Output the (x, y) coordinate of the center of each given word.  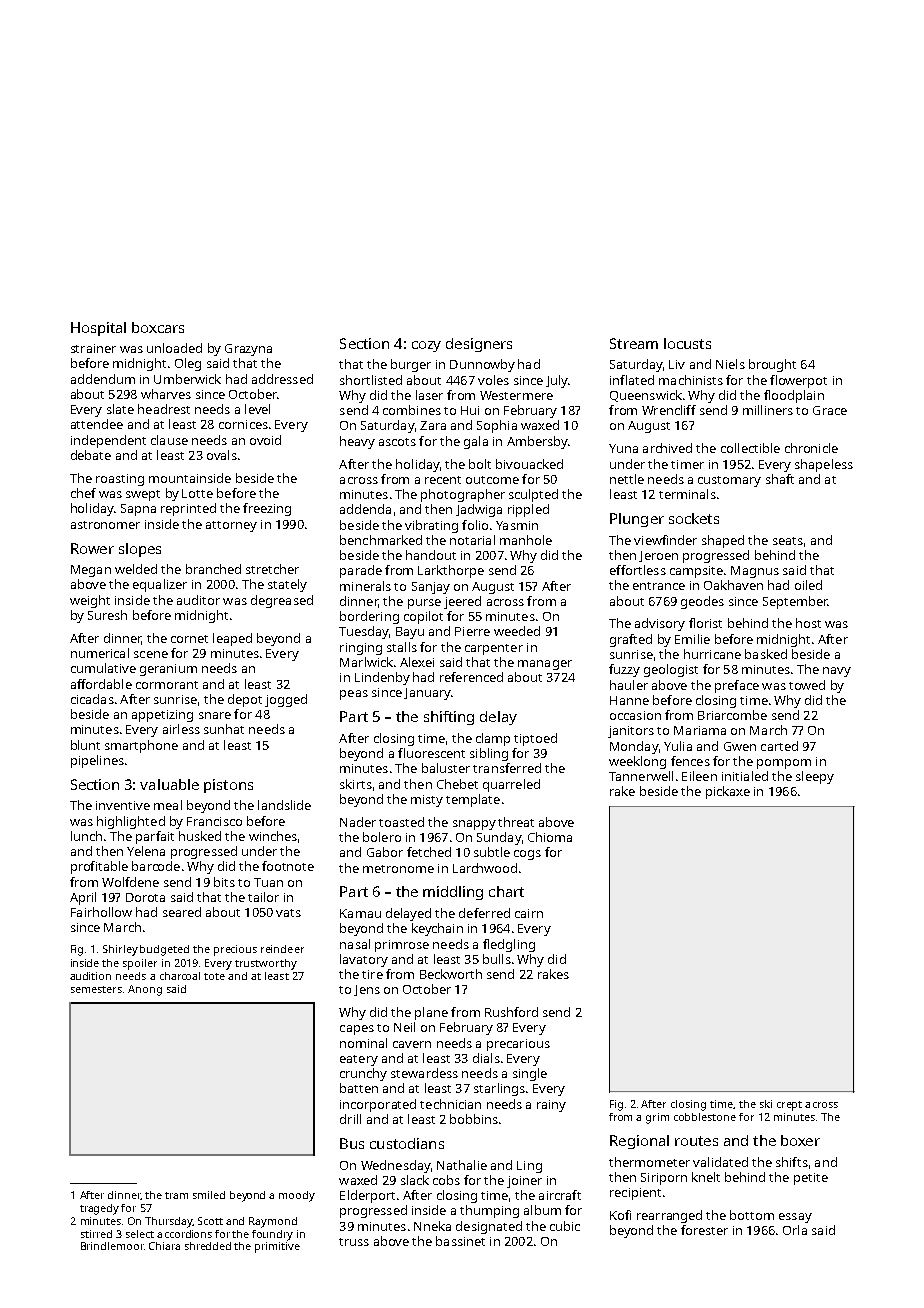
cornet (189, 639)
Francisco (214, 821)
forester (704, 1230)
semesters (96, 989)
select (140, 1234)
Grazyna (248, 350)
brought (772, 365)
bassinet (460, 1241)
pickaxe (728, 792)
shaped (723, 541)
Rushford (511, 1012)
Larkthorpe (451, 571)
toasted (401, 822)
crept (789, 1106)
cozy (426, 346)
